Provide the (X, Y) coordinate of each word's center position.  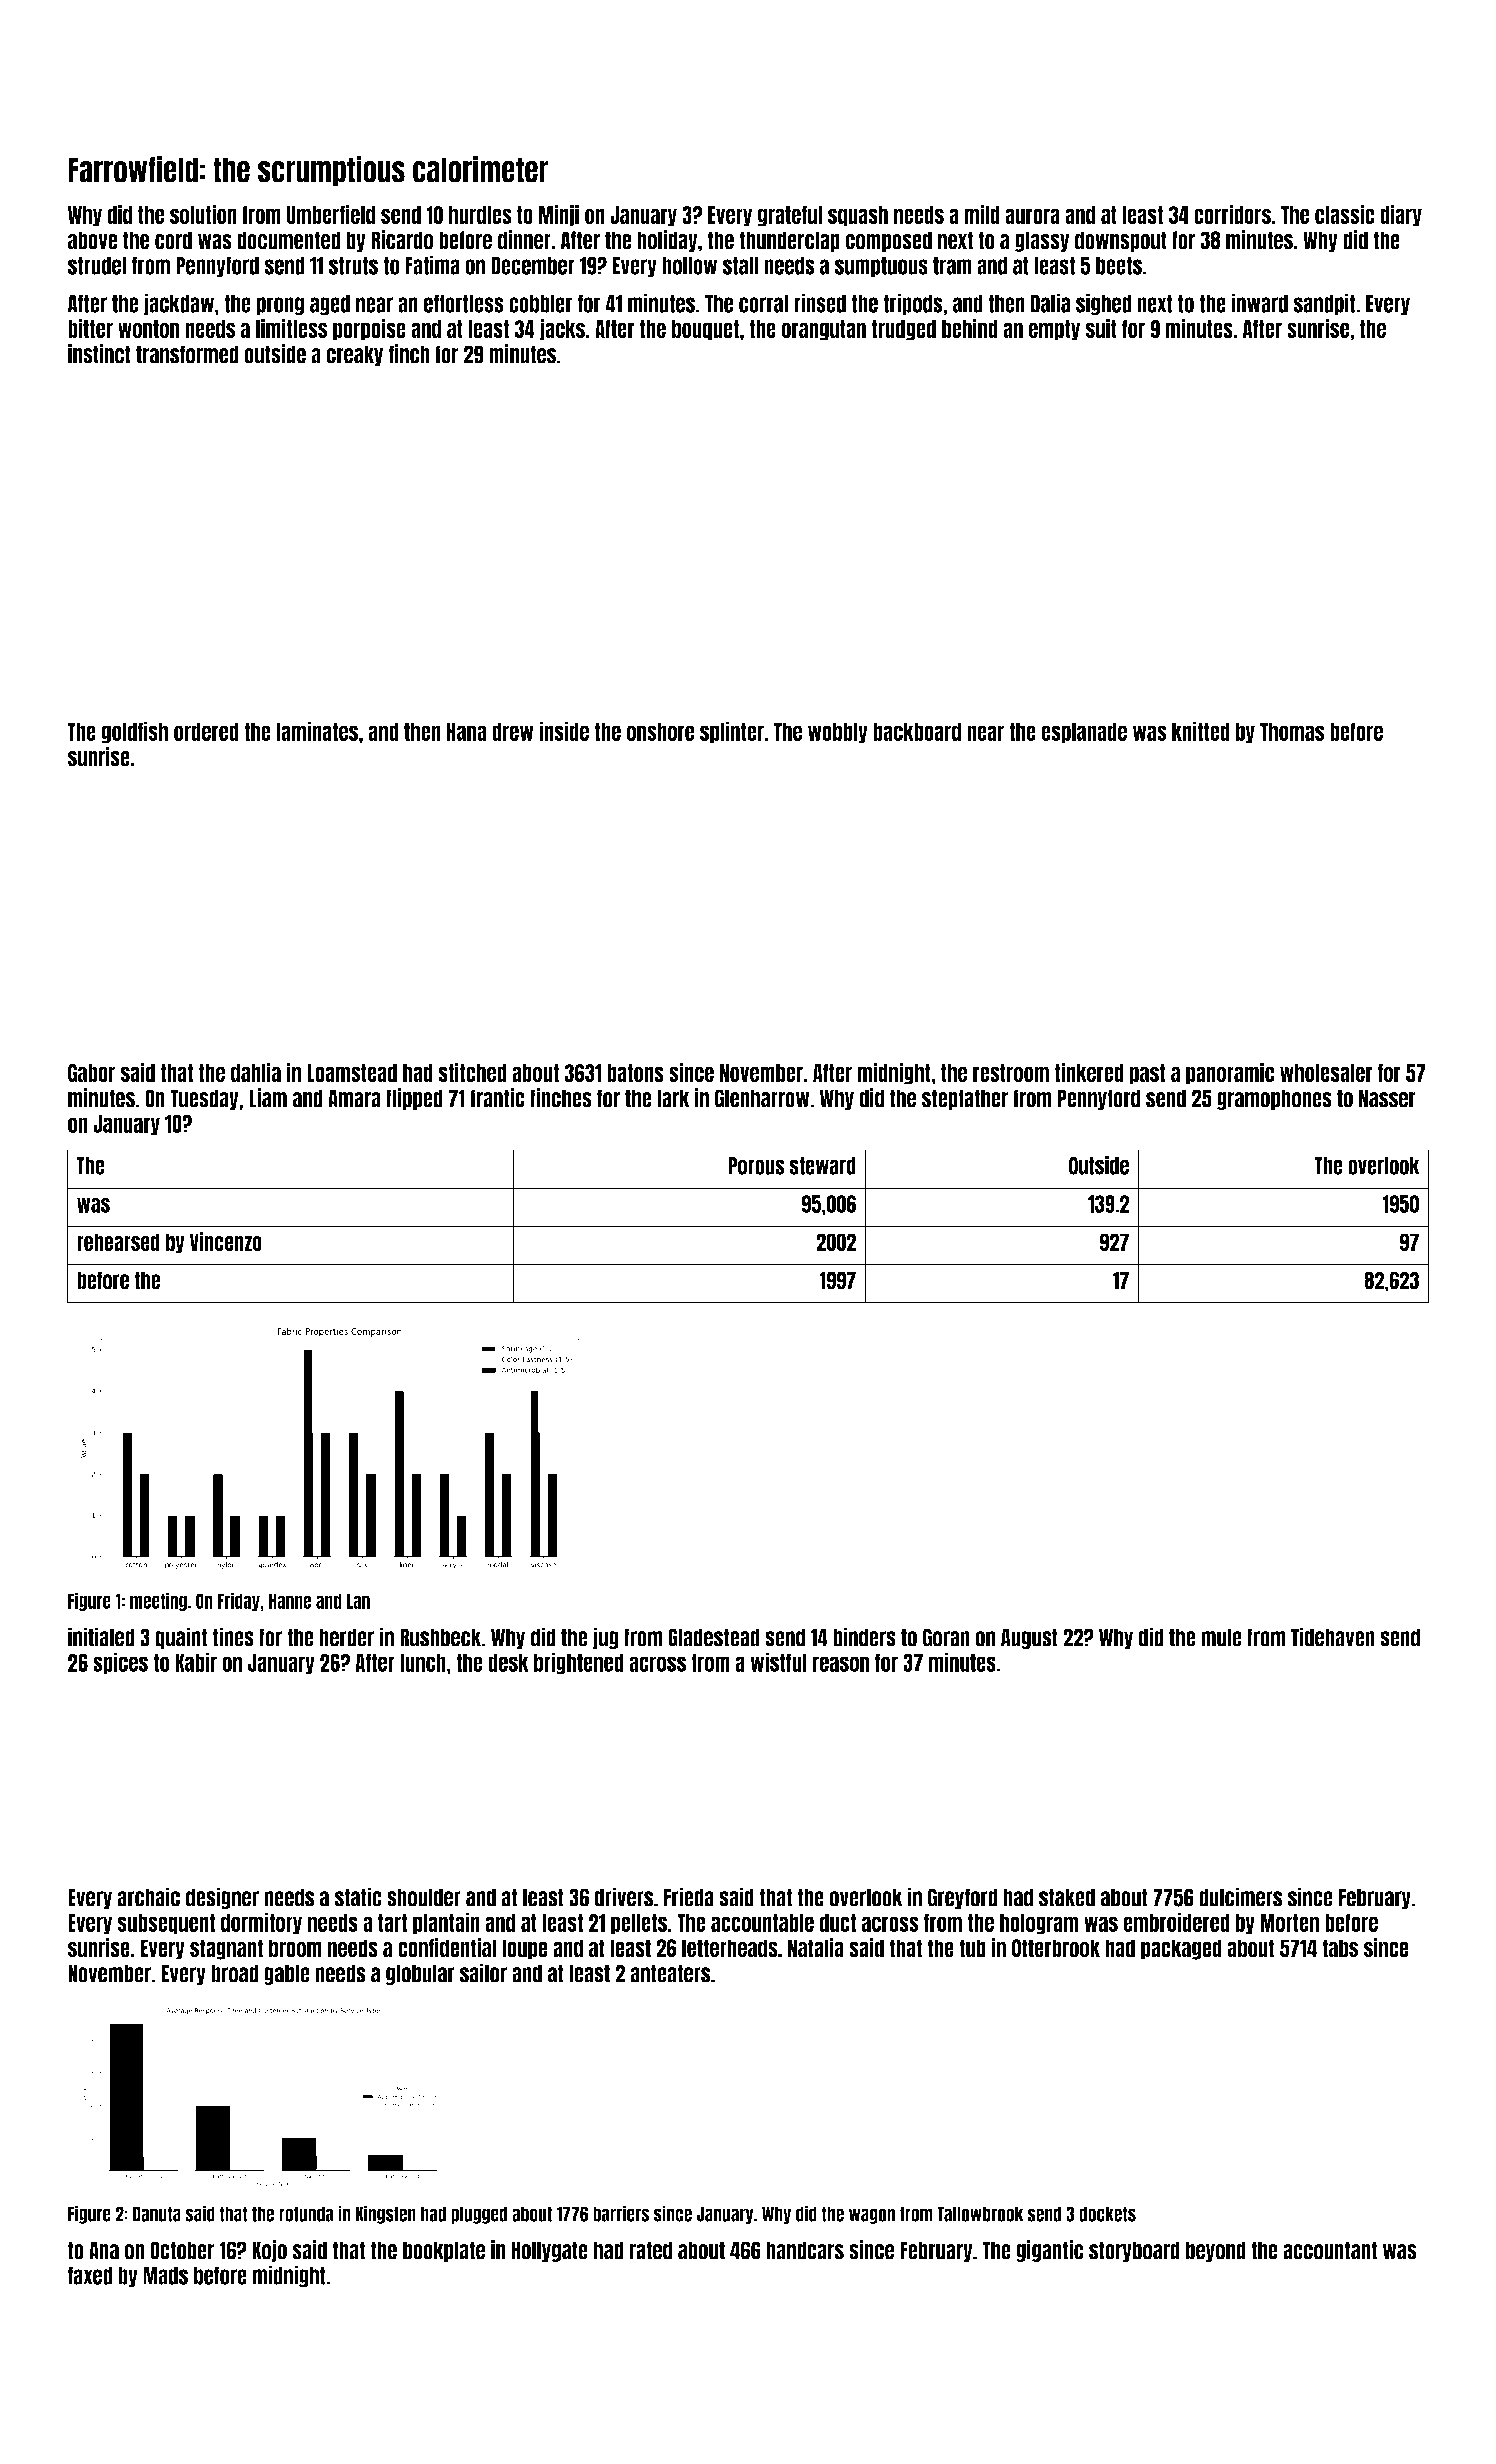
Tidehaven (1333, 1637)
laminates (317, 731)
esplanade (1084, 733)
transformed (187, 354)
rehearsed (118, 1242)
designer (222, 1898)
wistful (778, 1662)
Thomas (1292, 732)
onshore (660, 732)
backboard (917, 732)
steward (823, 1166)
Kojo (269, 2251)
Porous (757, 1166)
